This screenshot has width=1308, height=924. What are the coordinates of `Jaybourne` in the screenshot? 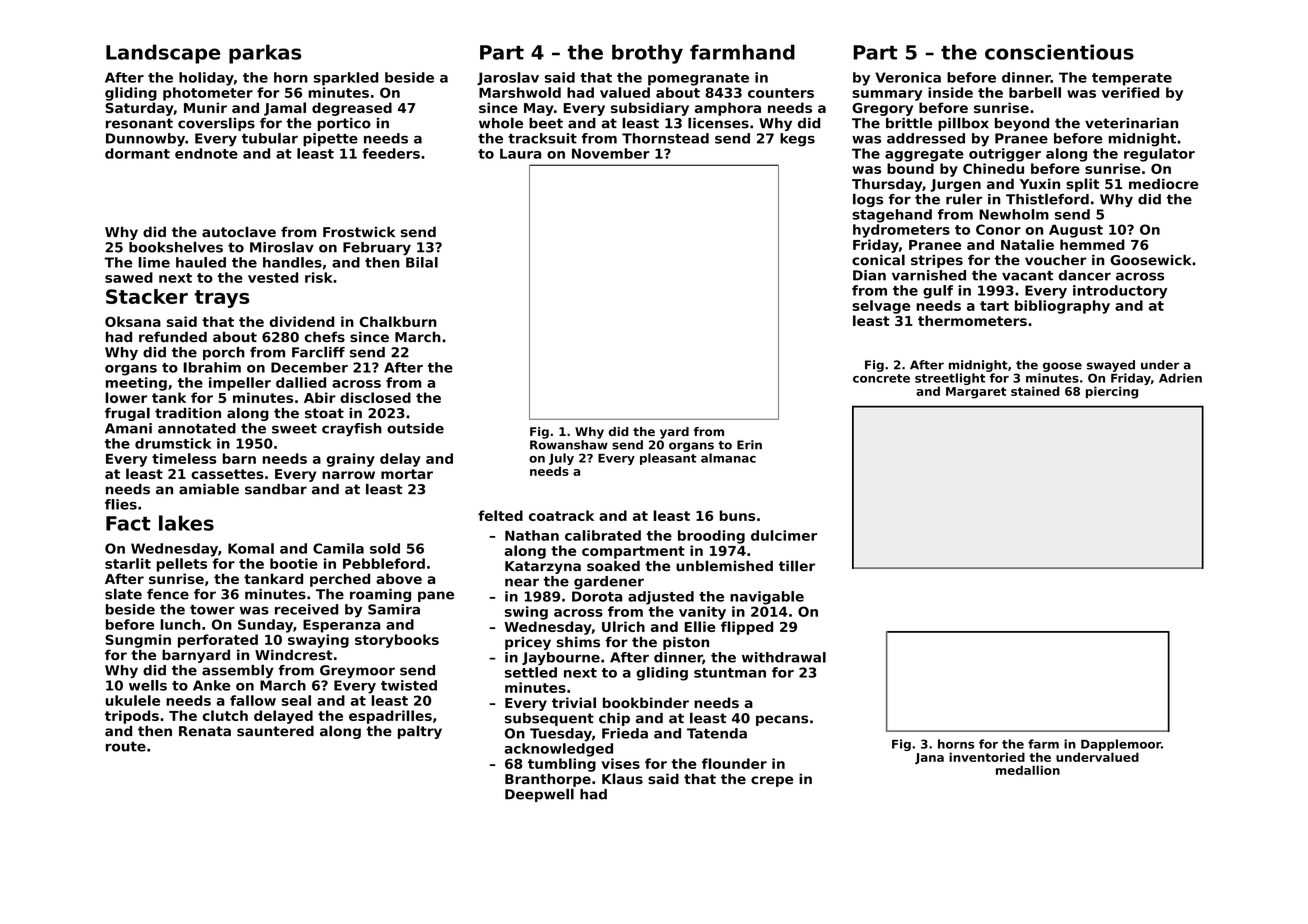 It's located at (561, 658).
